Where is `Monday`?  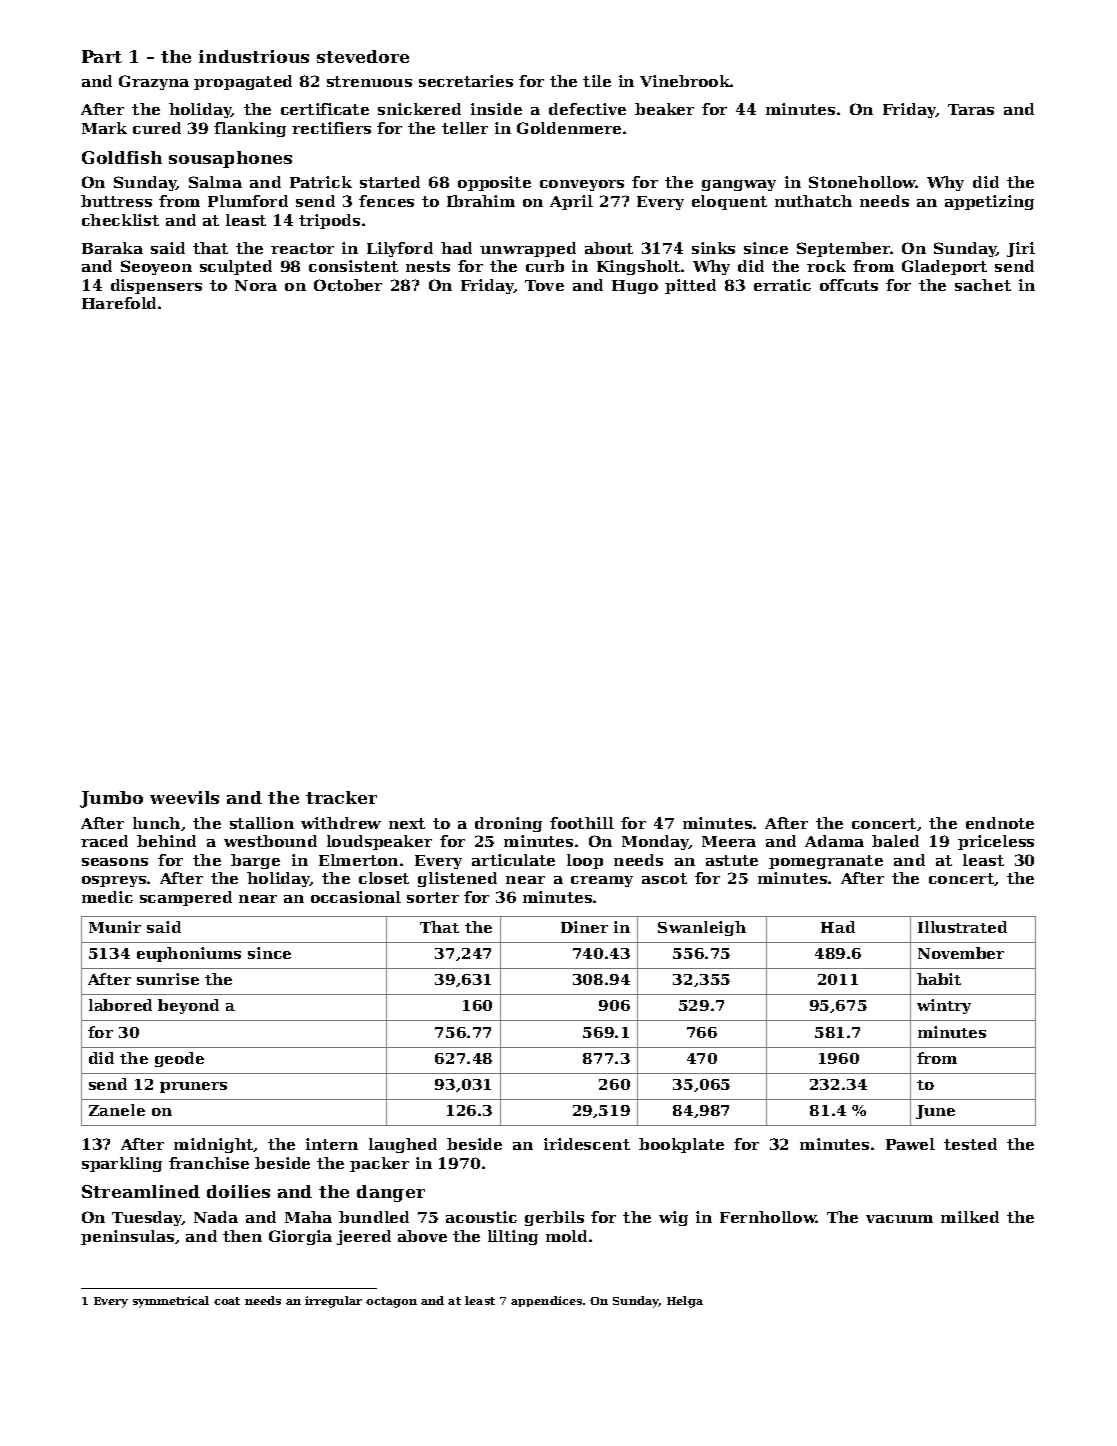
Monday is located at coordinates (655, 842).
